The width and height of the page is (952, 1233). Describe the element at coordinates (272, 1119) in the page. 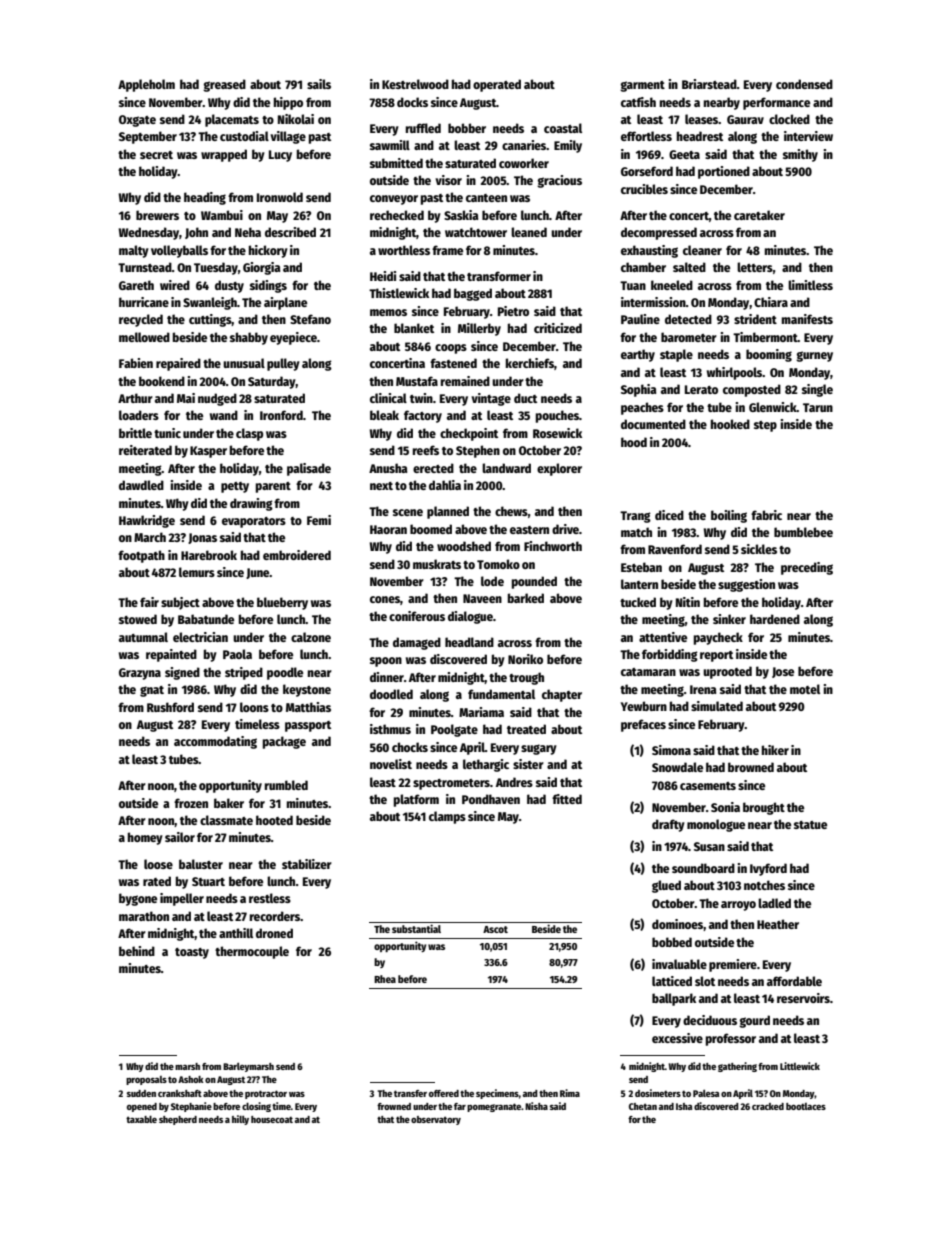

I see `housecoat` at that location.
